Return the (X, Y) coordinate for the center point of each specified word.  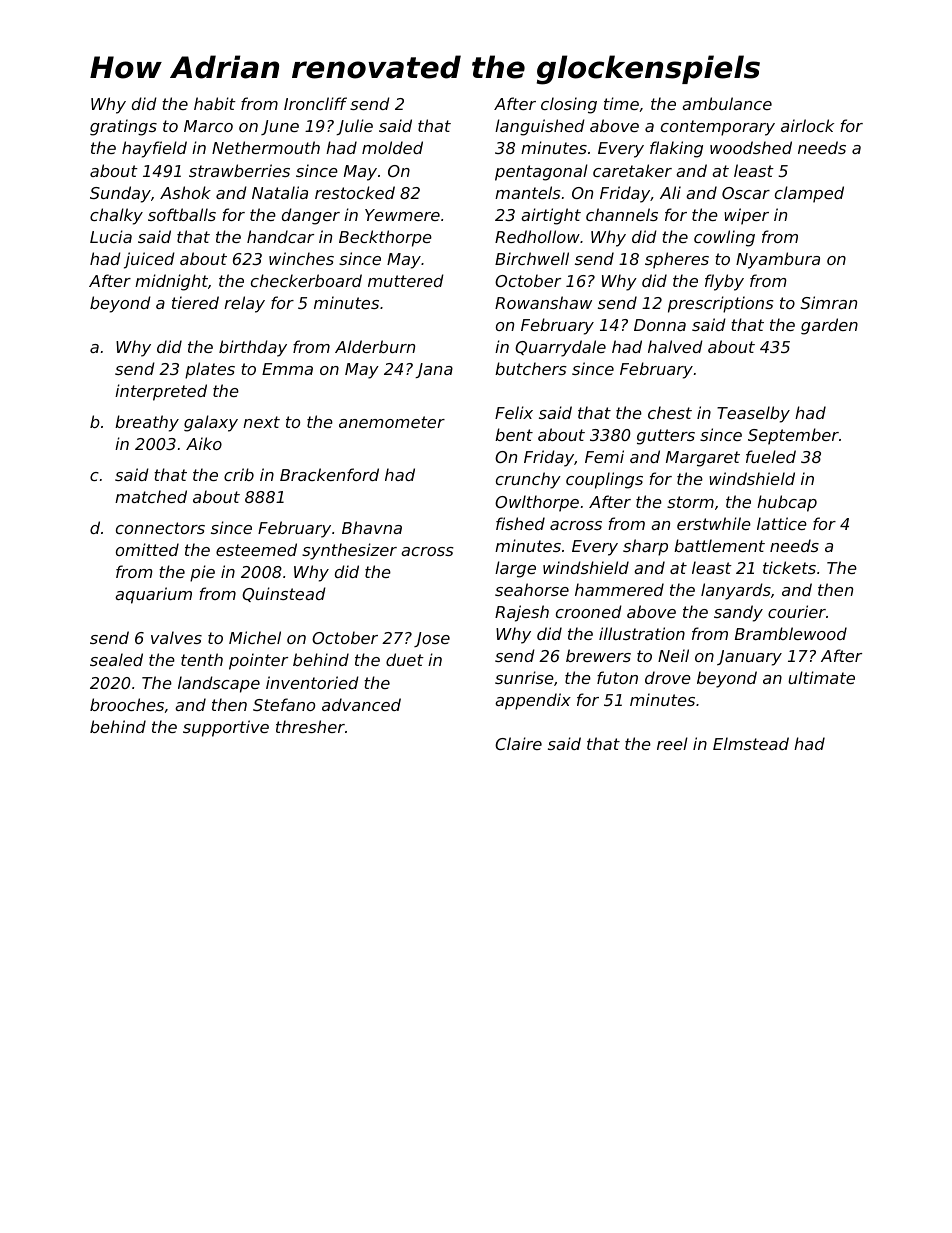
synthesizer (349, 551)
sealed (116, 659)
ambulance (727, 103)
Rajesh (522, 613)
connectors (160, 528)
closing (569, 105)
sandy (738, 613)
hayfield (154, 149)
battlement (719, 545)
